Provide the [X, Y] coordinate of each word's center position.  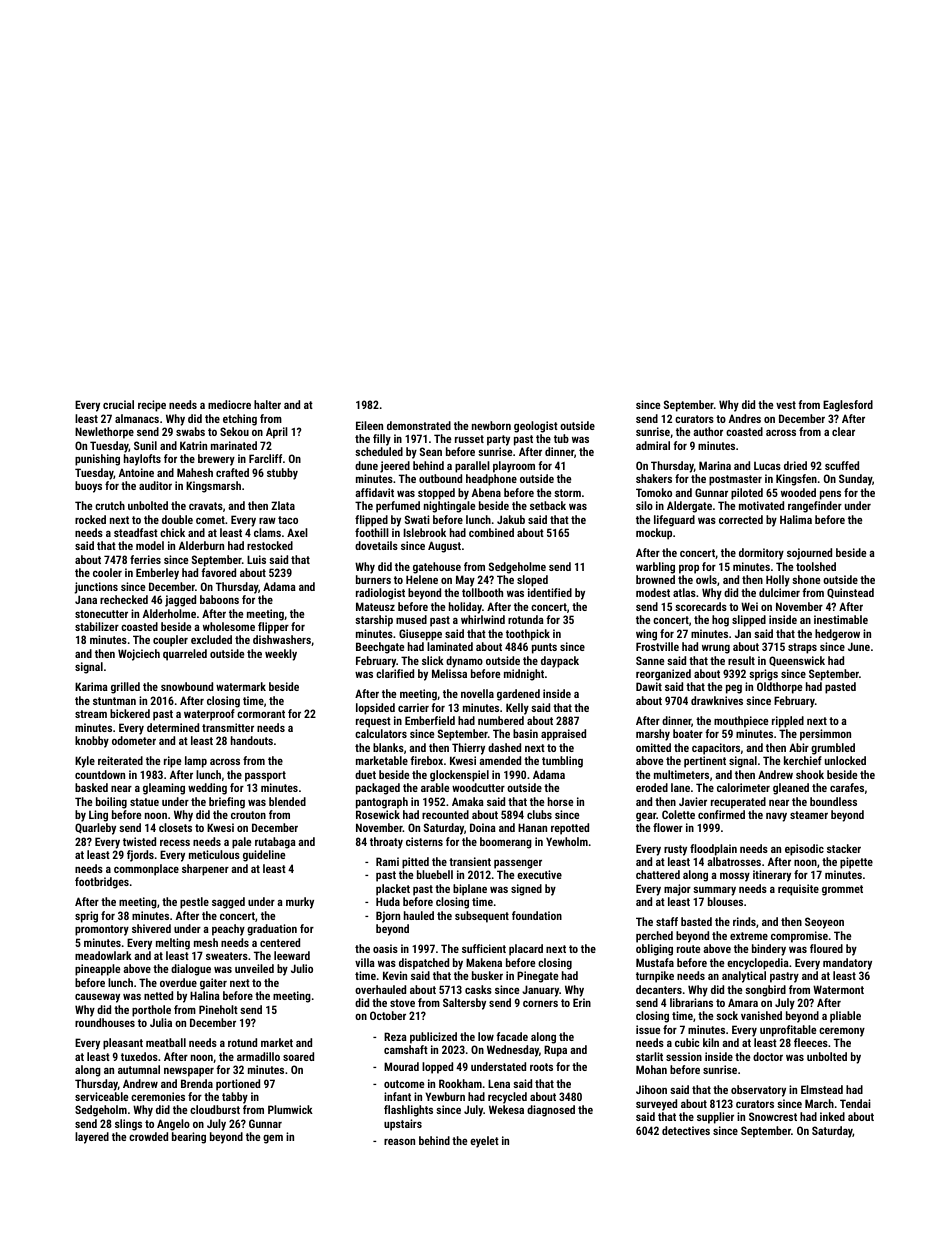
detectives [686, 1130]
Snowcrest [773, 1116]
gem [273, 1139]
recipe [152, 406]
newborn [491, 425]
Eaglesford [848, 406]
